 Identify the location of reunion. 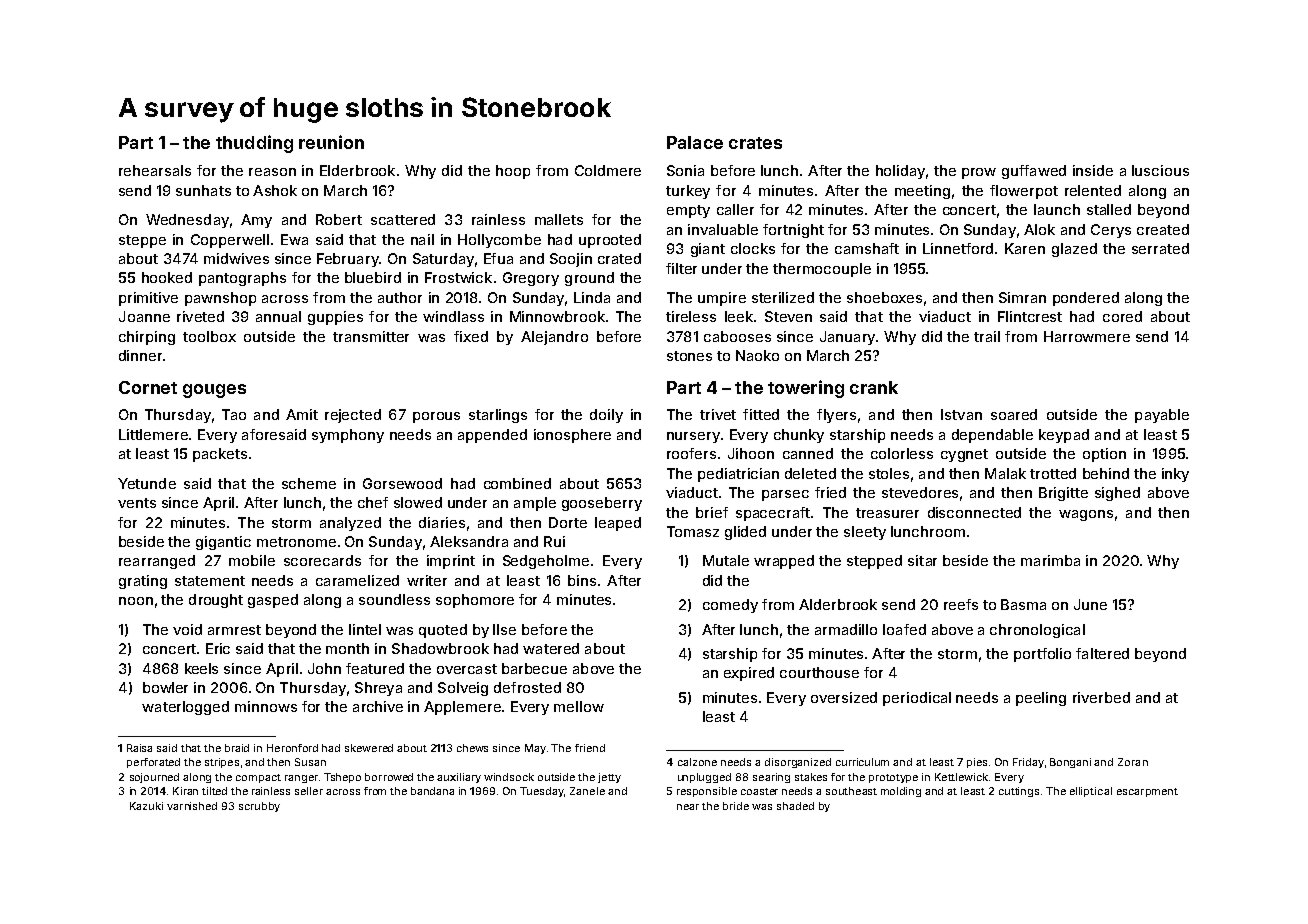
(331, 142).
